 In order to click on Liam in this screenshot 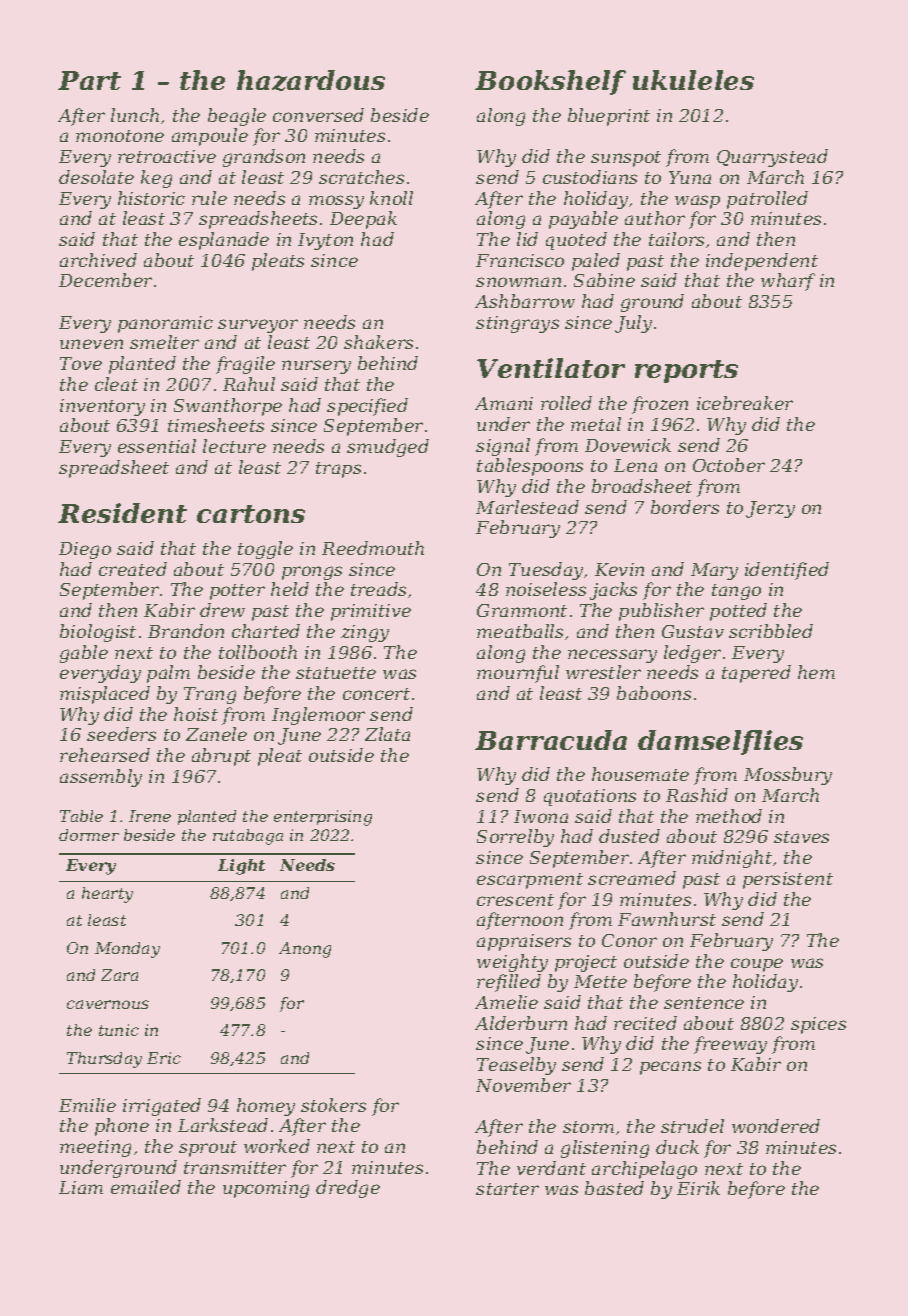, I will do `click(81, 1187)`.
